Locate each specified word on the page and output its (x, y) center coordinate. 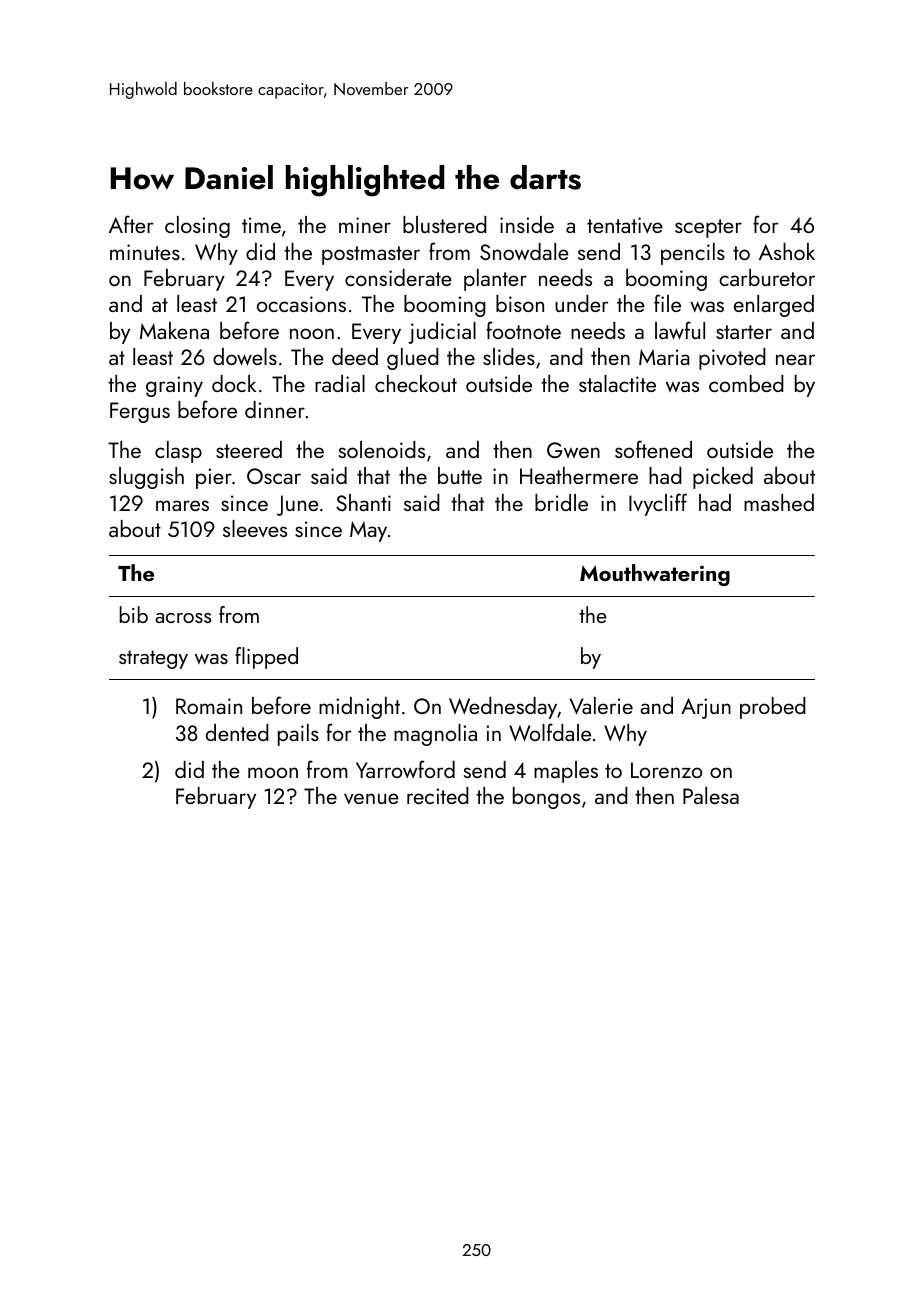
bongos (546, 798)
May (368, 531)
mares (182, 505)
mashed (779, 502)
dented (237, 732)
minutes (145, 252)
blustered (445, 224)
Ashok (787, 251)
